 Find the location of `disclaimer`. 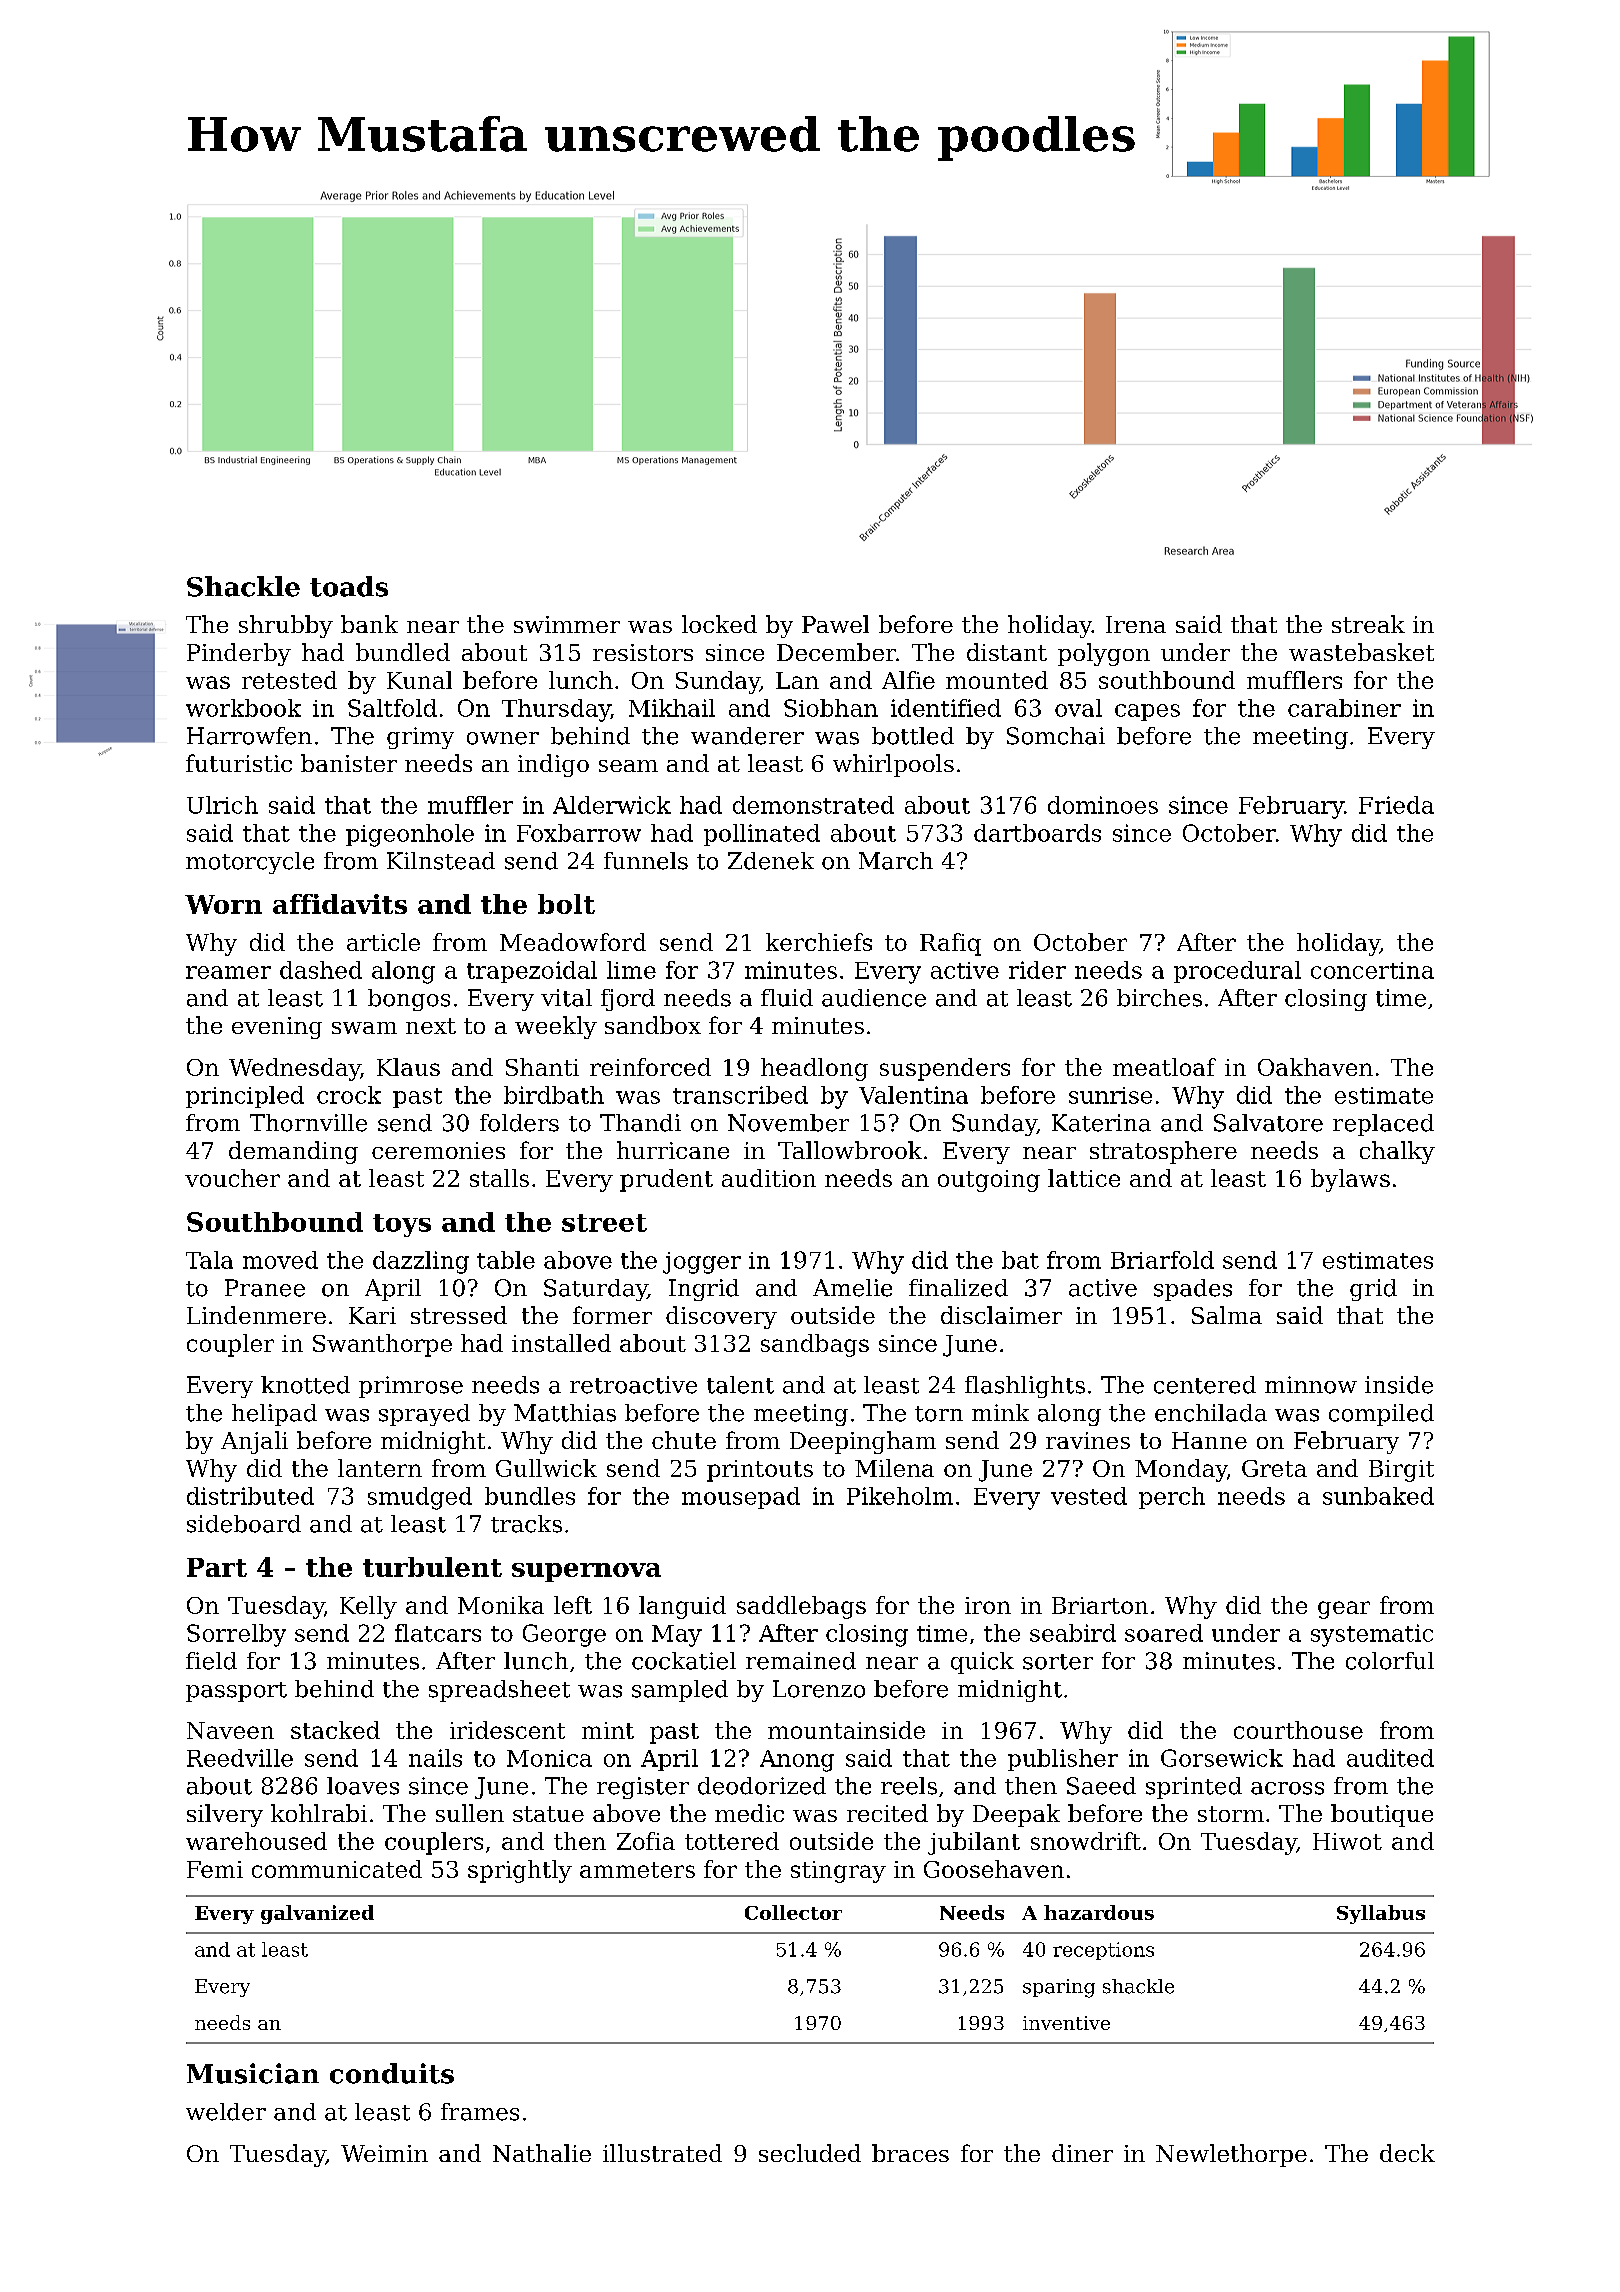

disclaimer is located at coordinates (1001, 1315).
